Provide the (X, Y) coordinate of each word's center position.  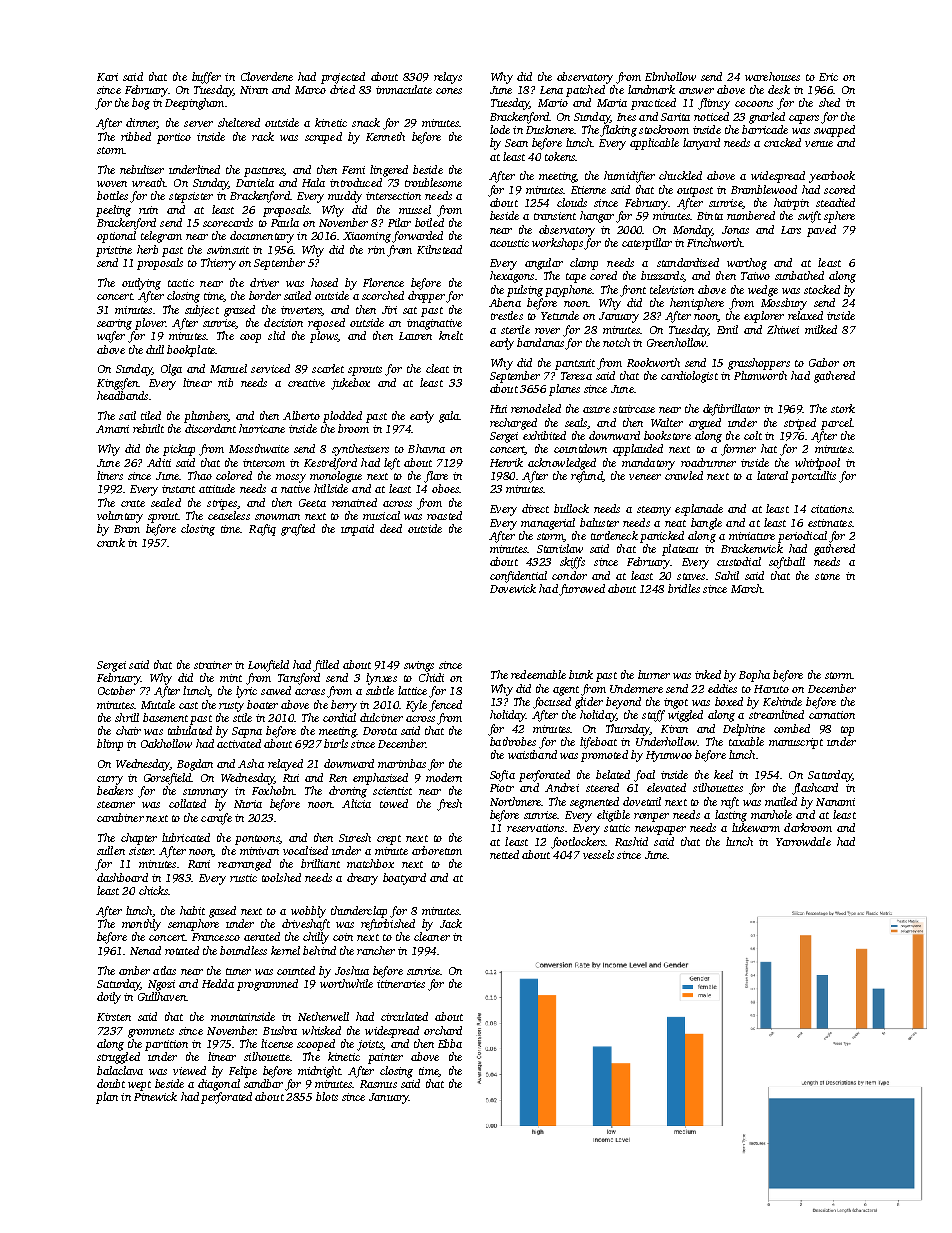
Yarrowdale (803, 841)
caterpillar (647, 244)
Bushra (280, 1030)
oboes (445, 488)
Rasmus (378, 1084)
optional (116, 237)
